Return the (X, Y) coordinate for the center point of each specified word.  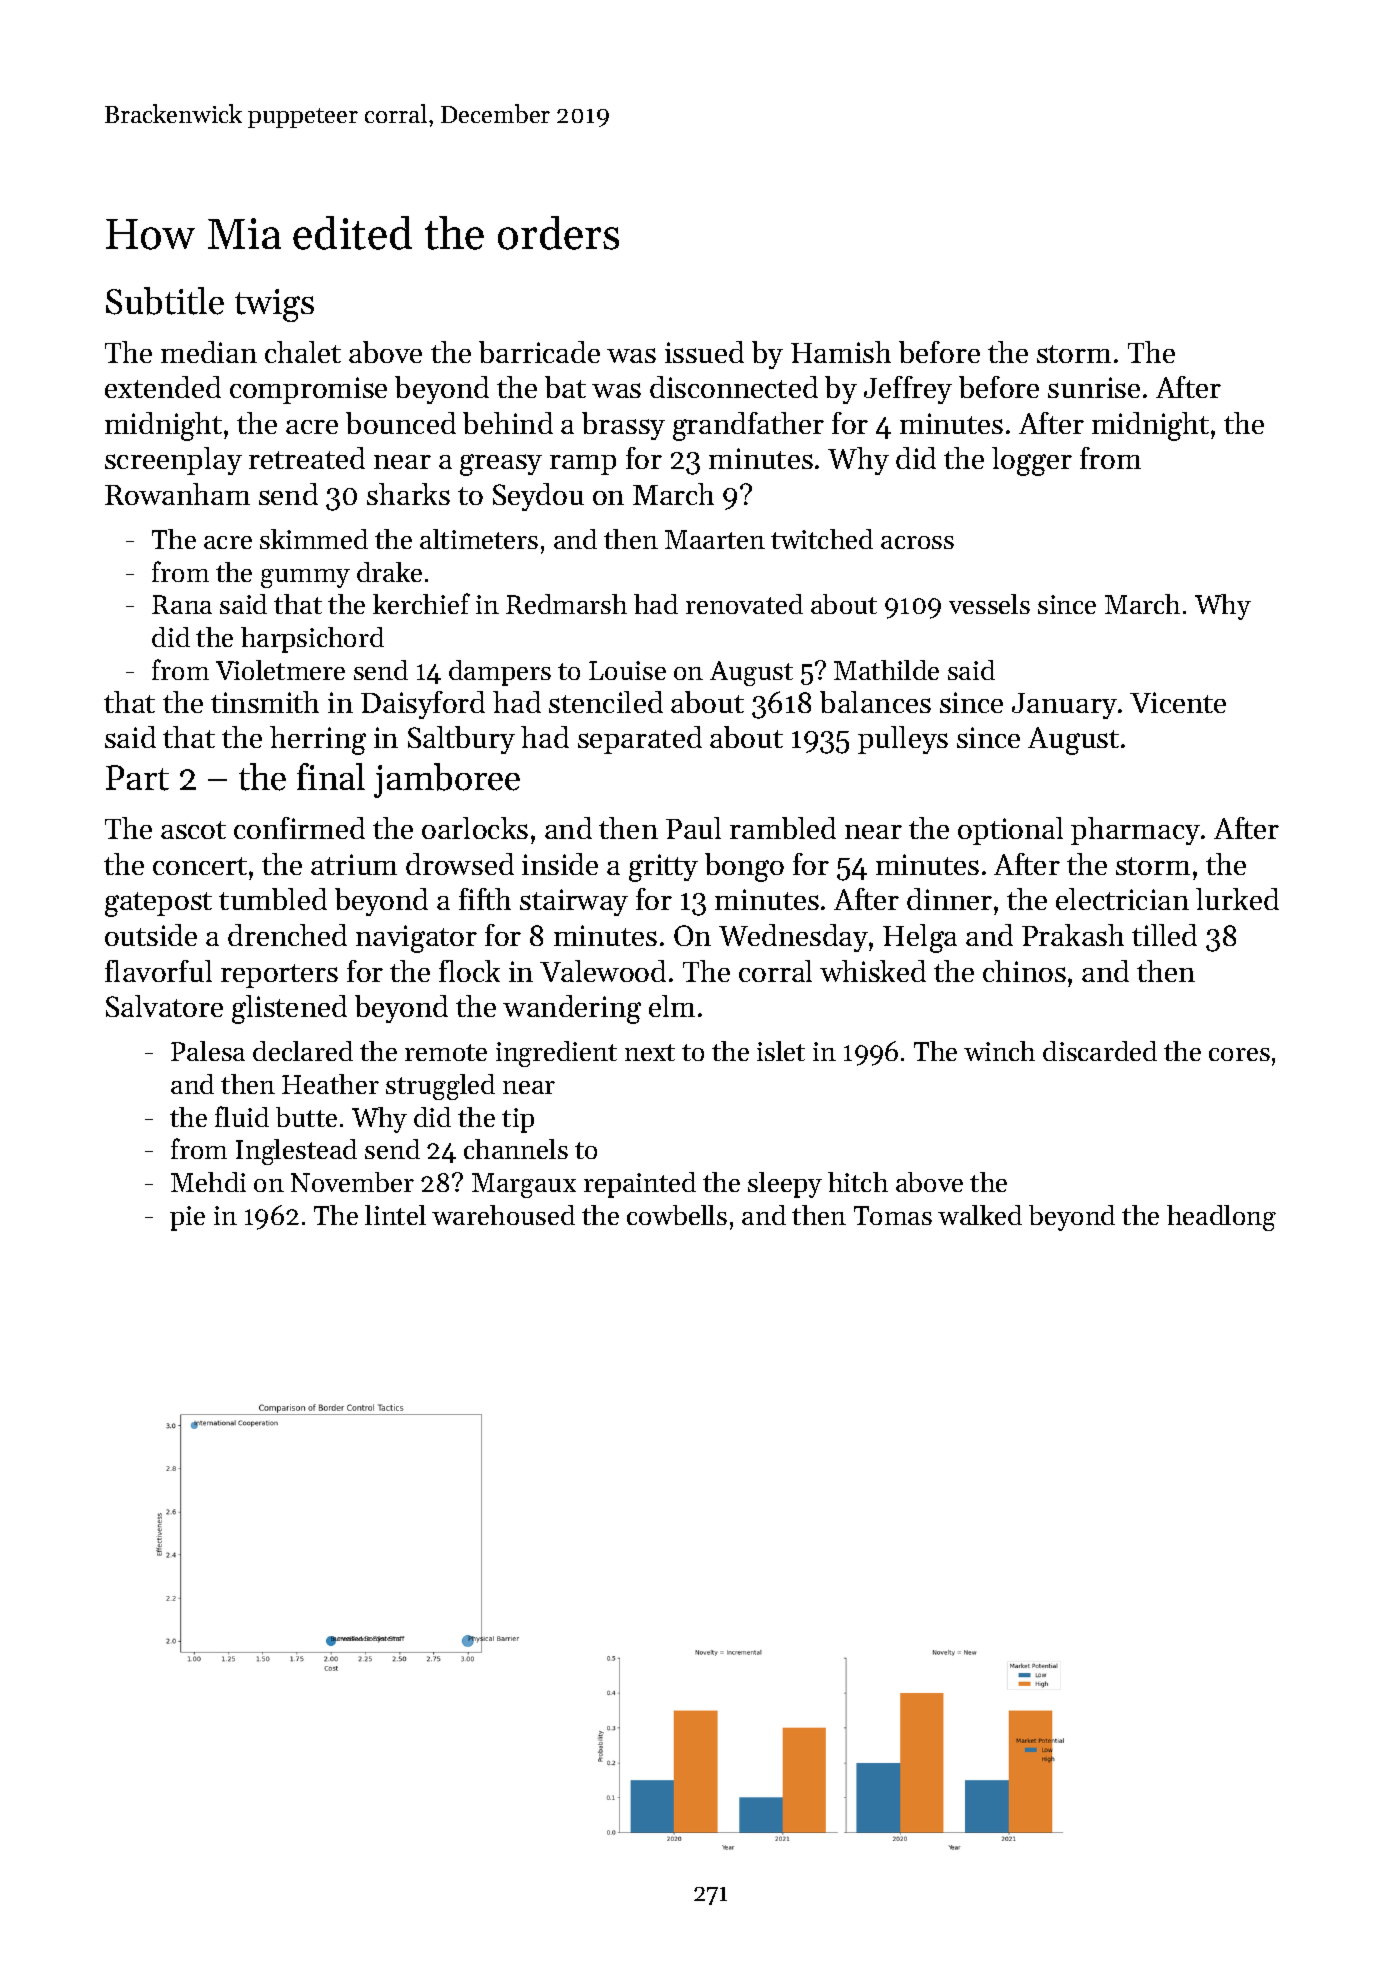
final (331, 776)
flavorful (158, 971)
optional (1010, 831)
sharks (408, 494)
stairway (574, 902)
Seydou (538, 497)
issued (704, 352)
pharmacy (1135, 831)
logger (1032, 461)
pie (187, 1218)
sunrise (1094, 387)
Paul (693, 828)
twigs (274, 305)
